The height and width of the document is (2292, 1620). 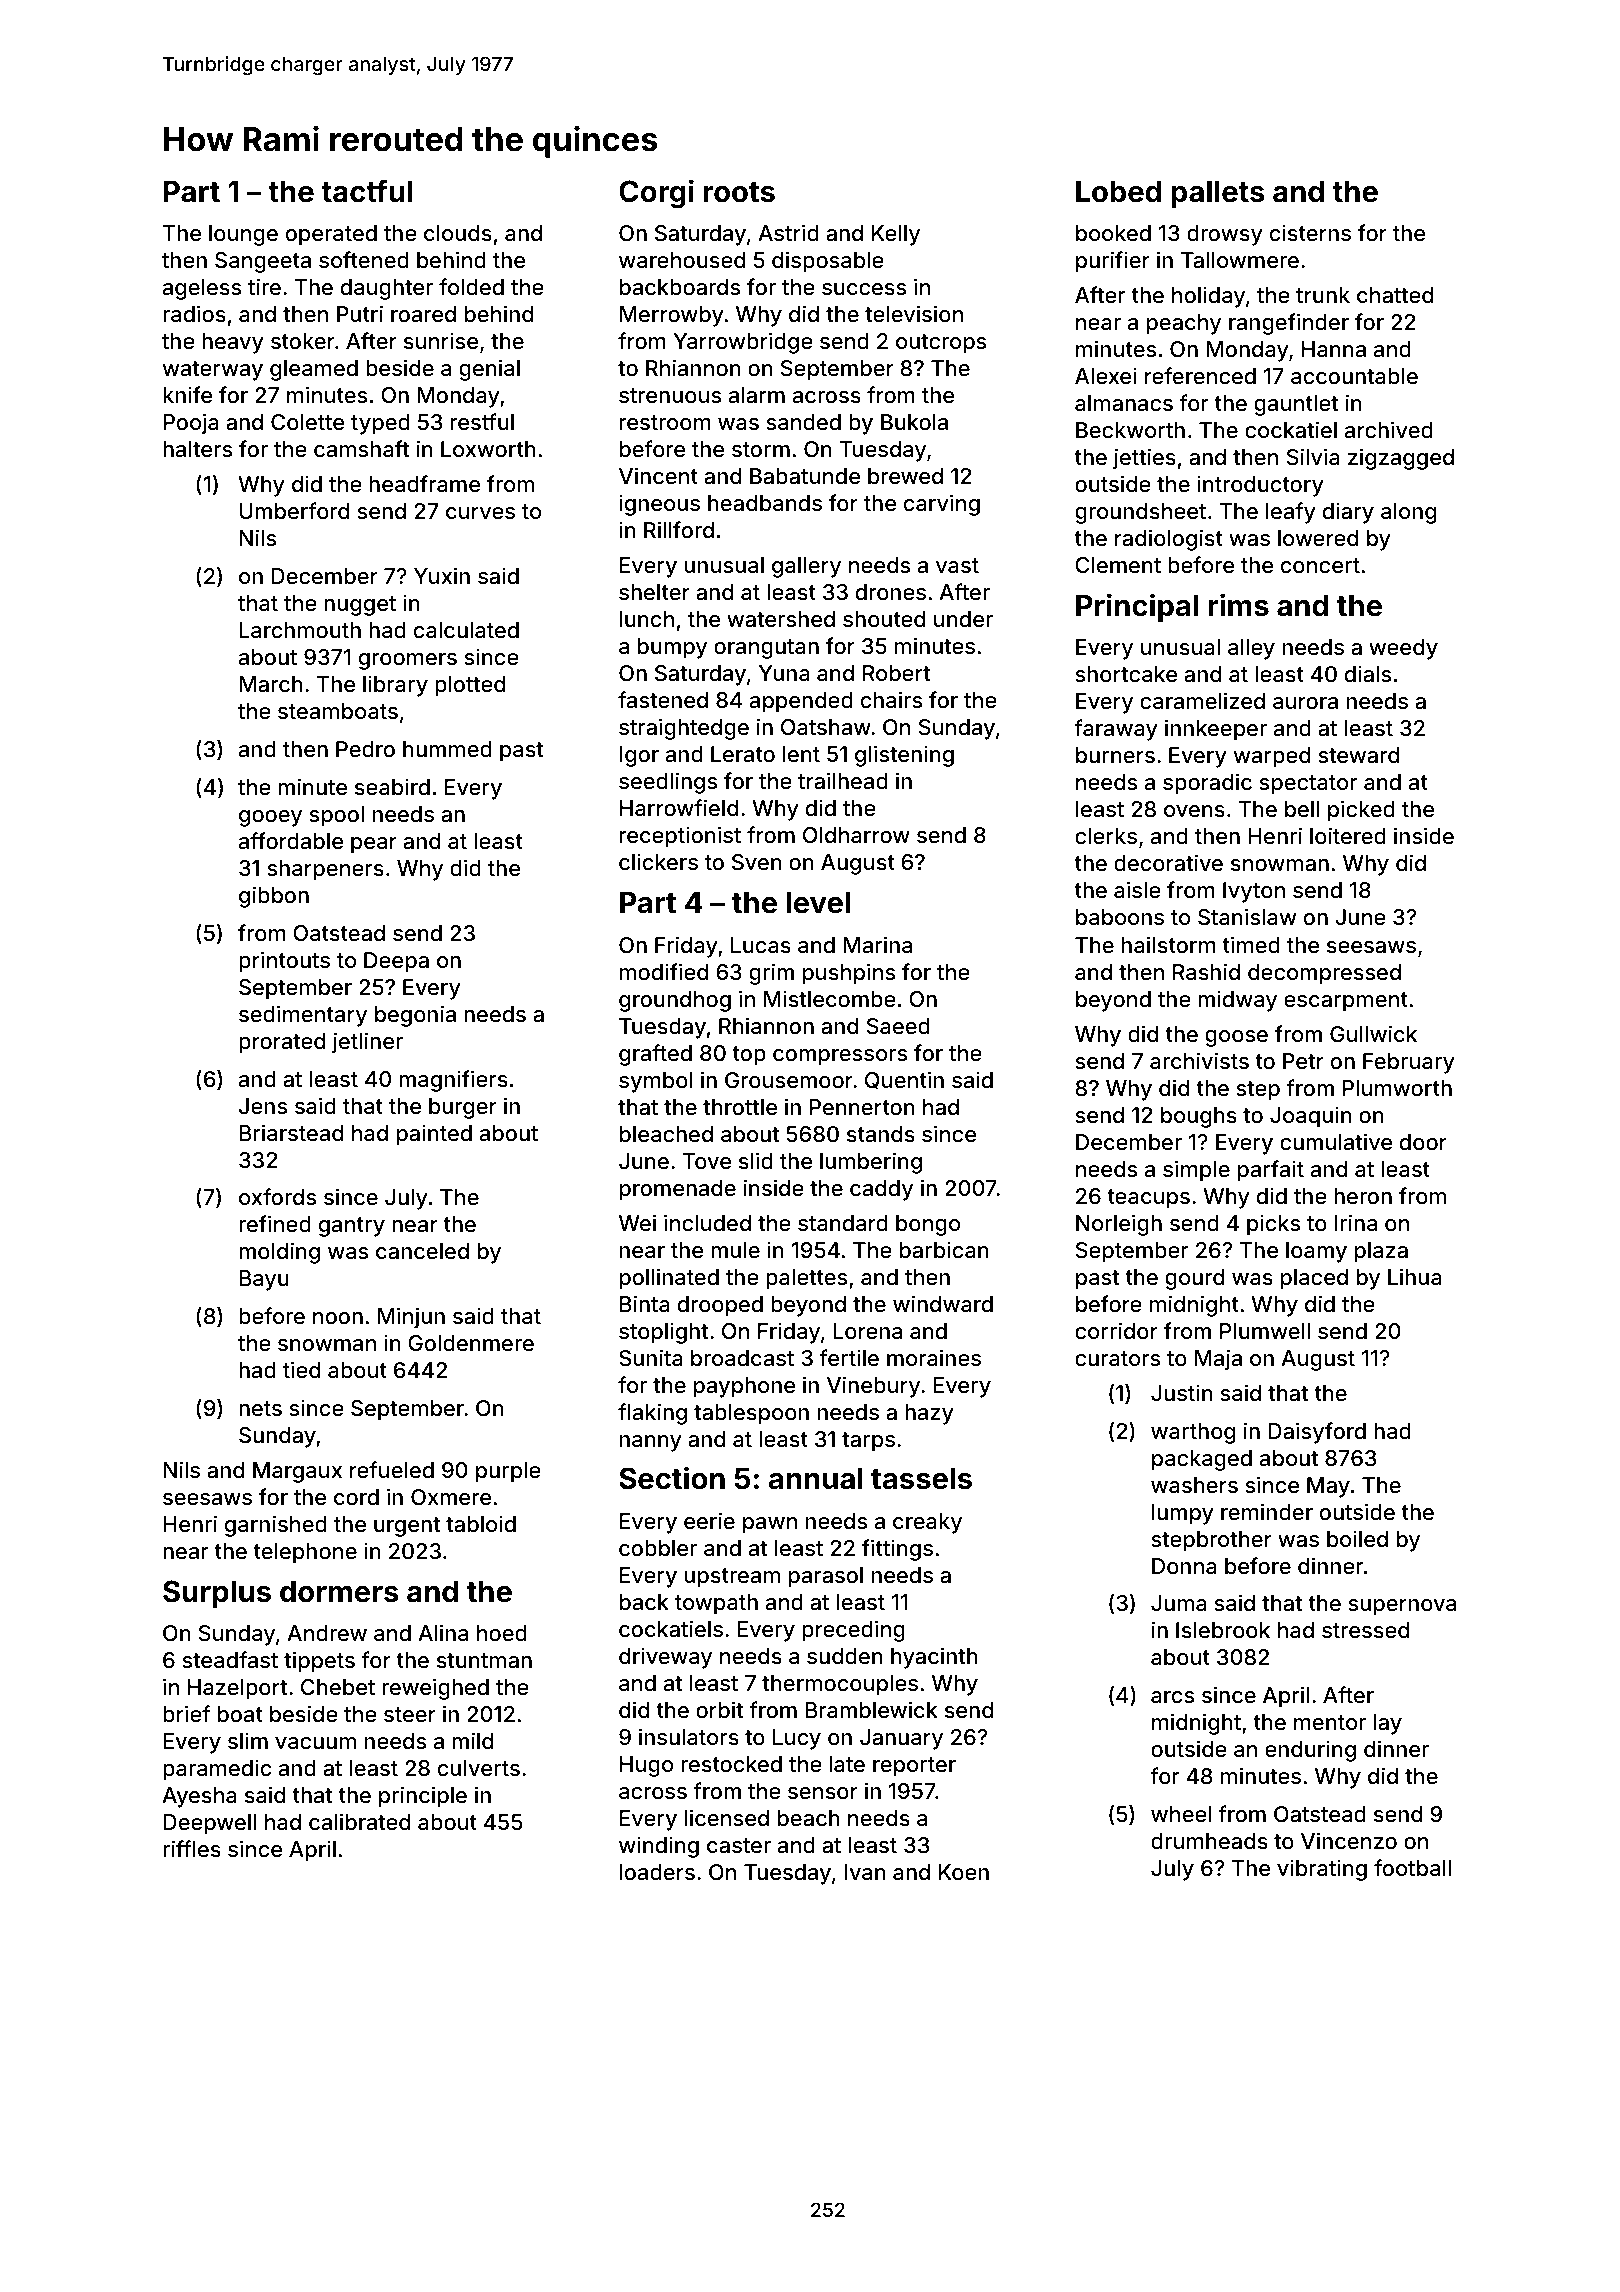 What do you see at coordinates (199, 1797) in the document?
I see `Ayesha` at bounding box center [199, 1797].
